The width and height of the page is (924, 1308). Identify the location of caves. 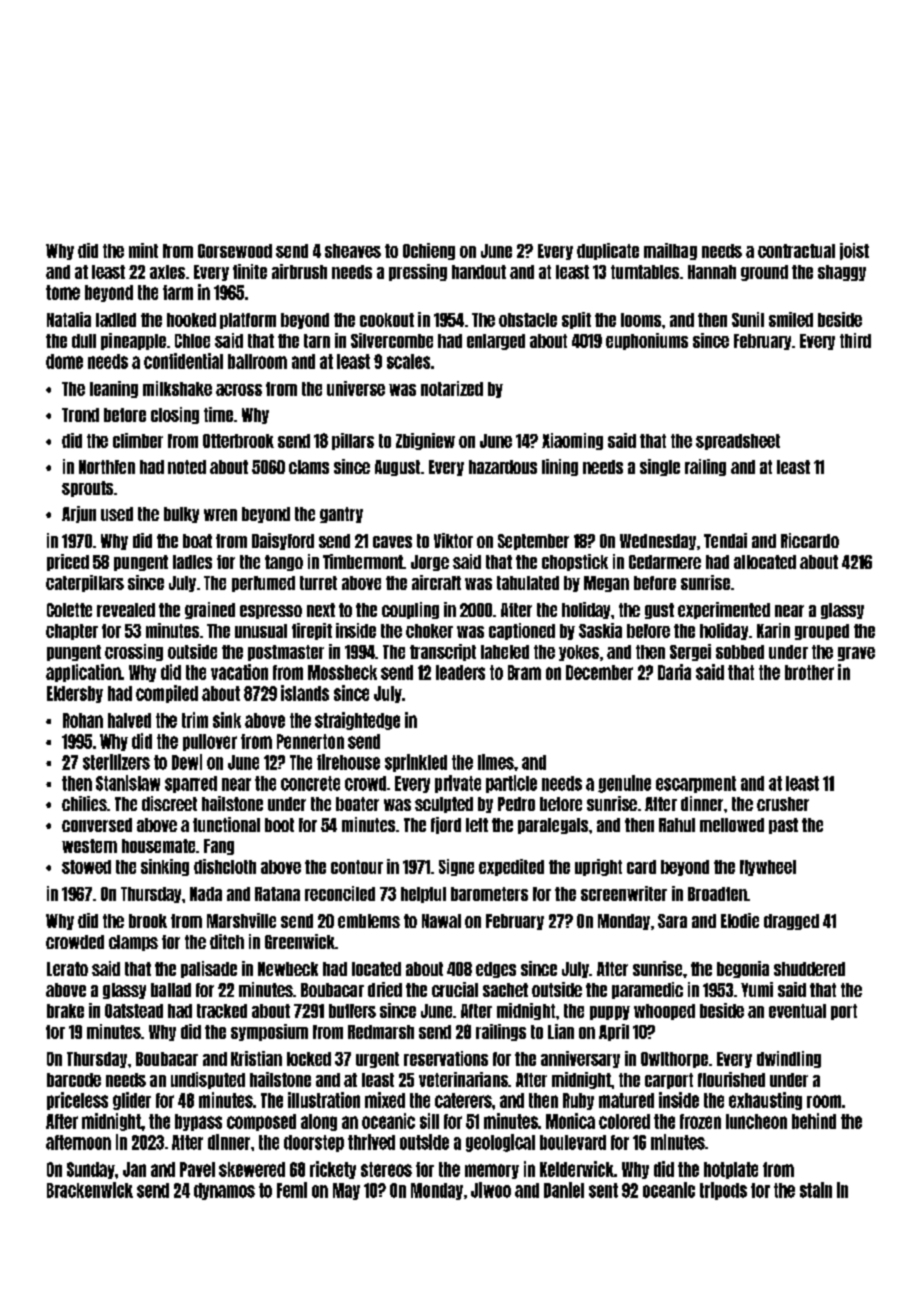
(392, 542).
